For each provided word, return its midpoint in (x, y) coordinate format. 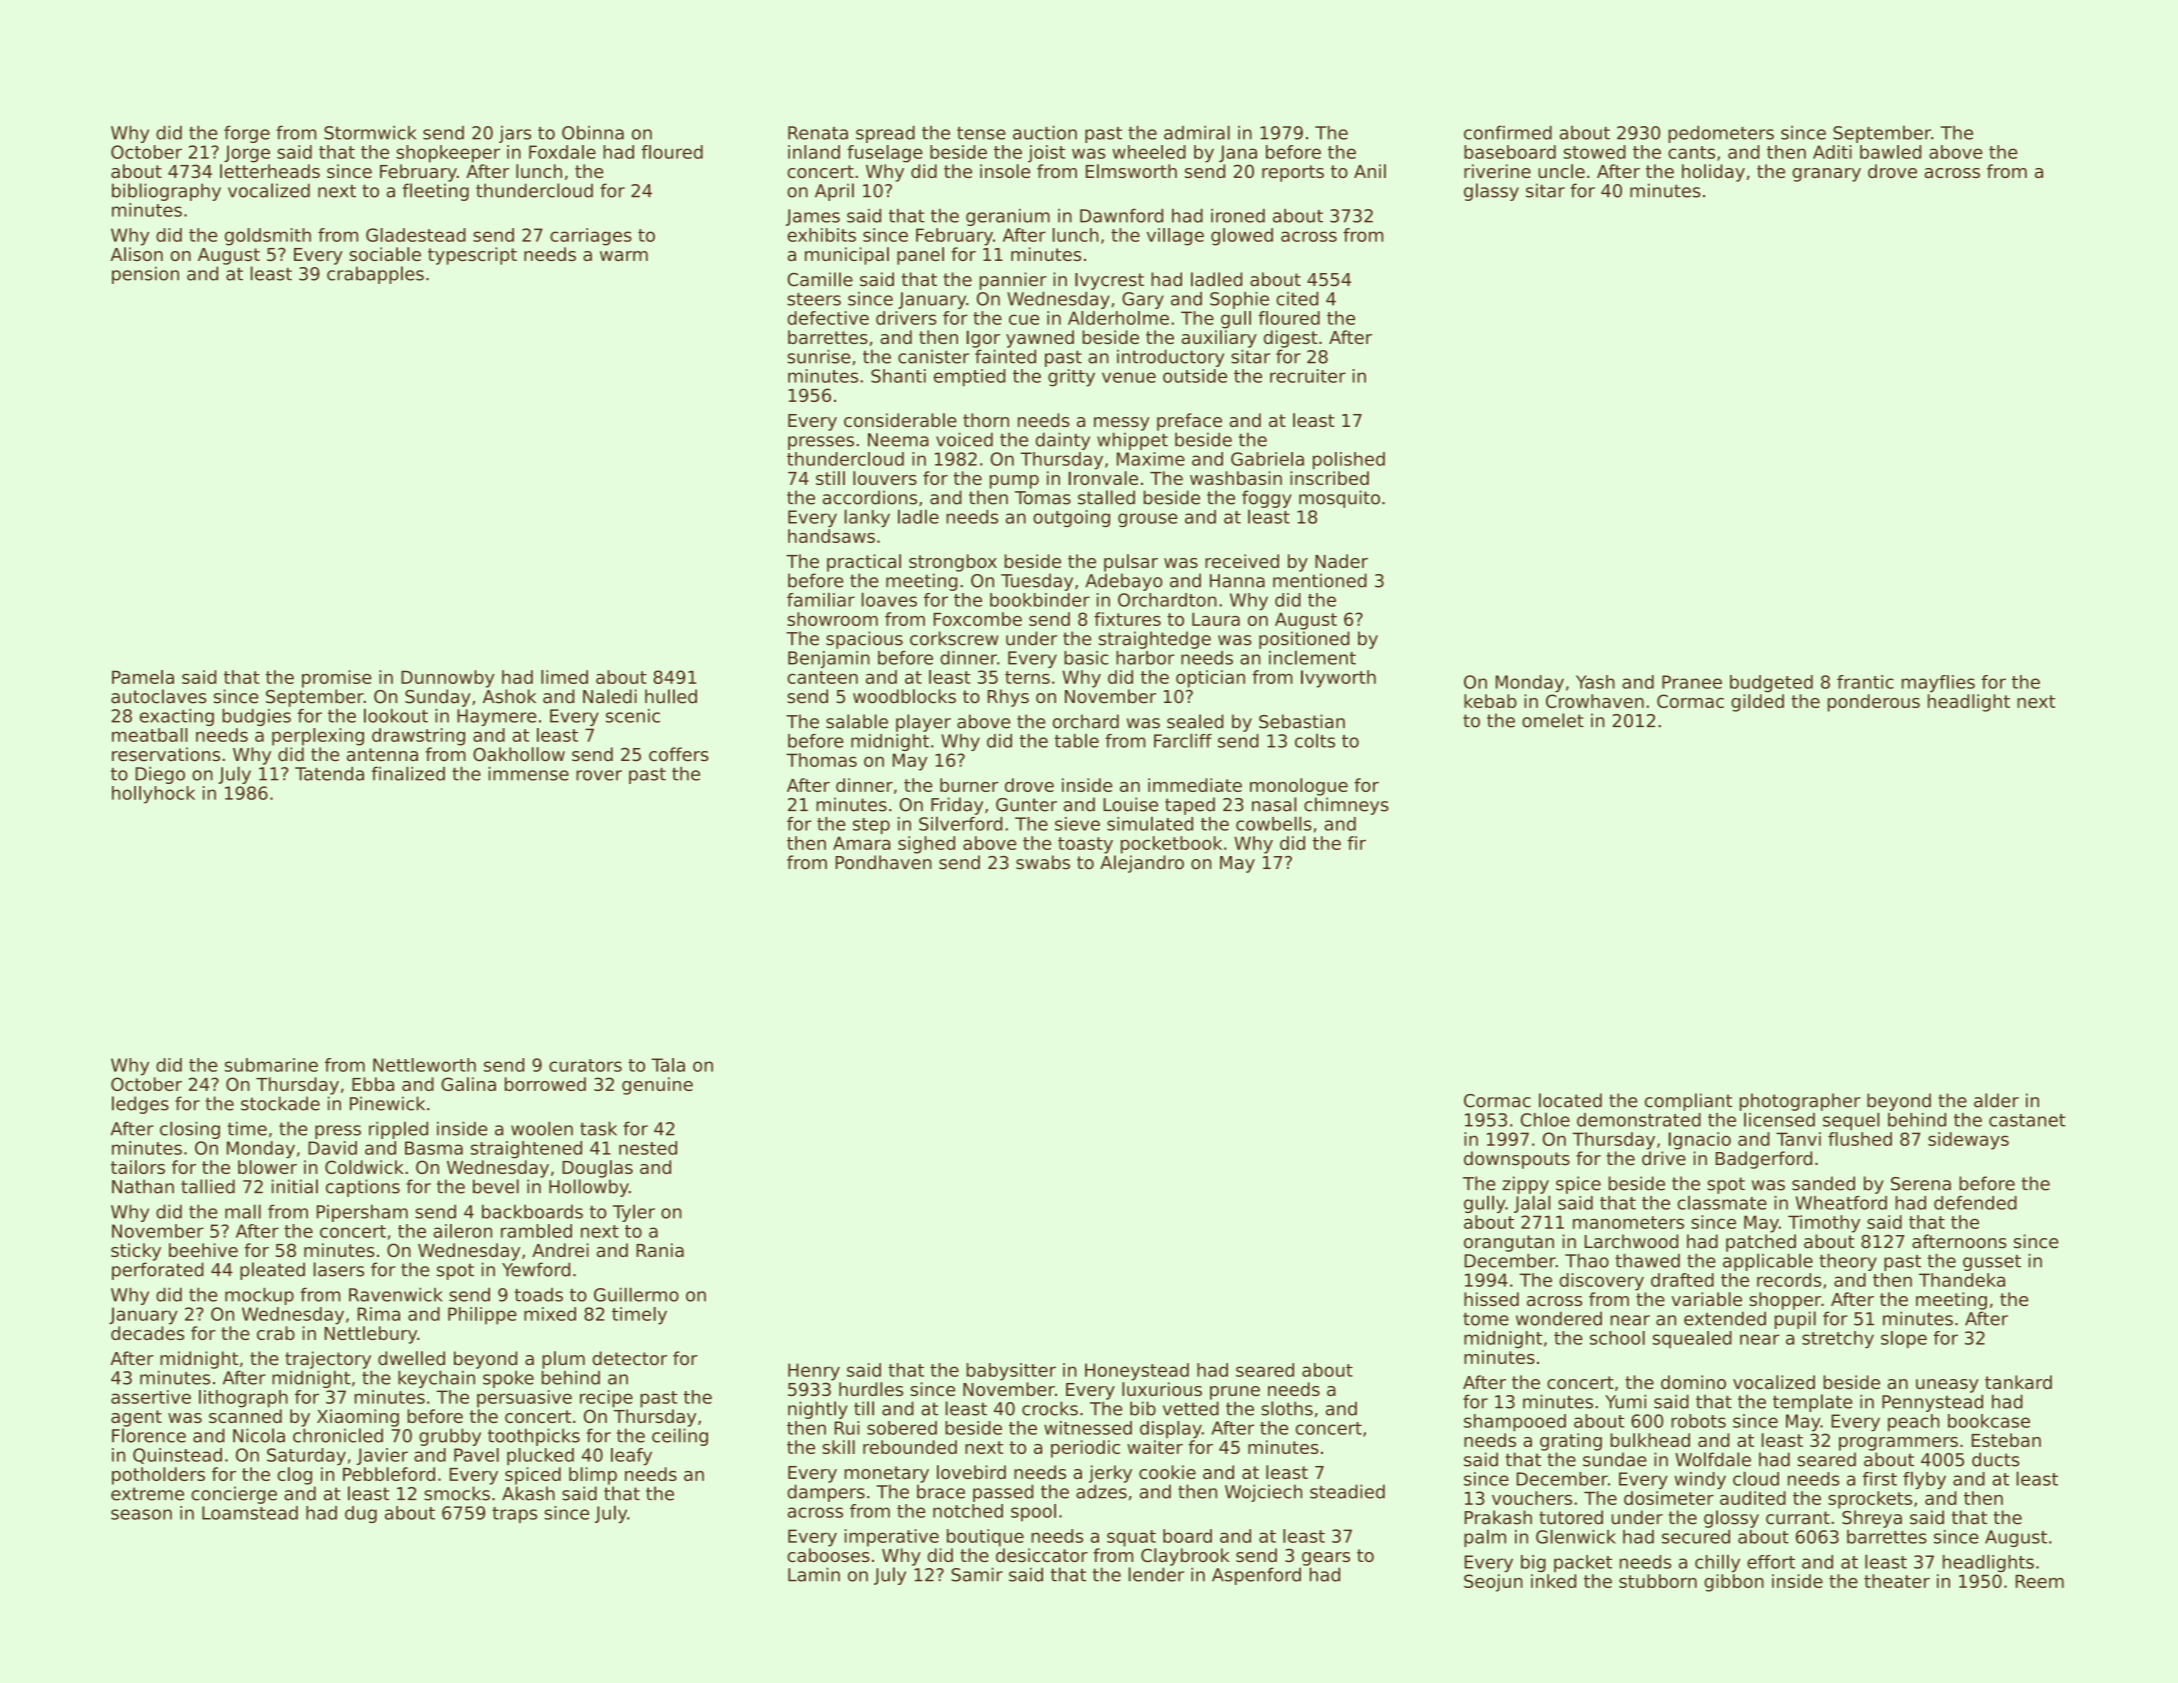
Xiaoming (358, 1418)
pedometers (1721, 134)
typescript (472, 256)
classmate (1722, 1202)
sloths (1287, 1408)
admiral (1197, 132)
